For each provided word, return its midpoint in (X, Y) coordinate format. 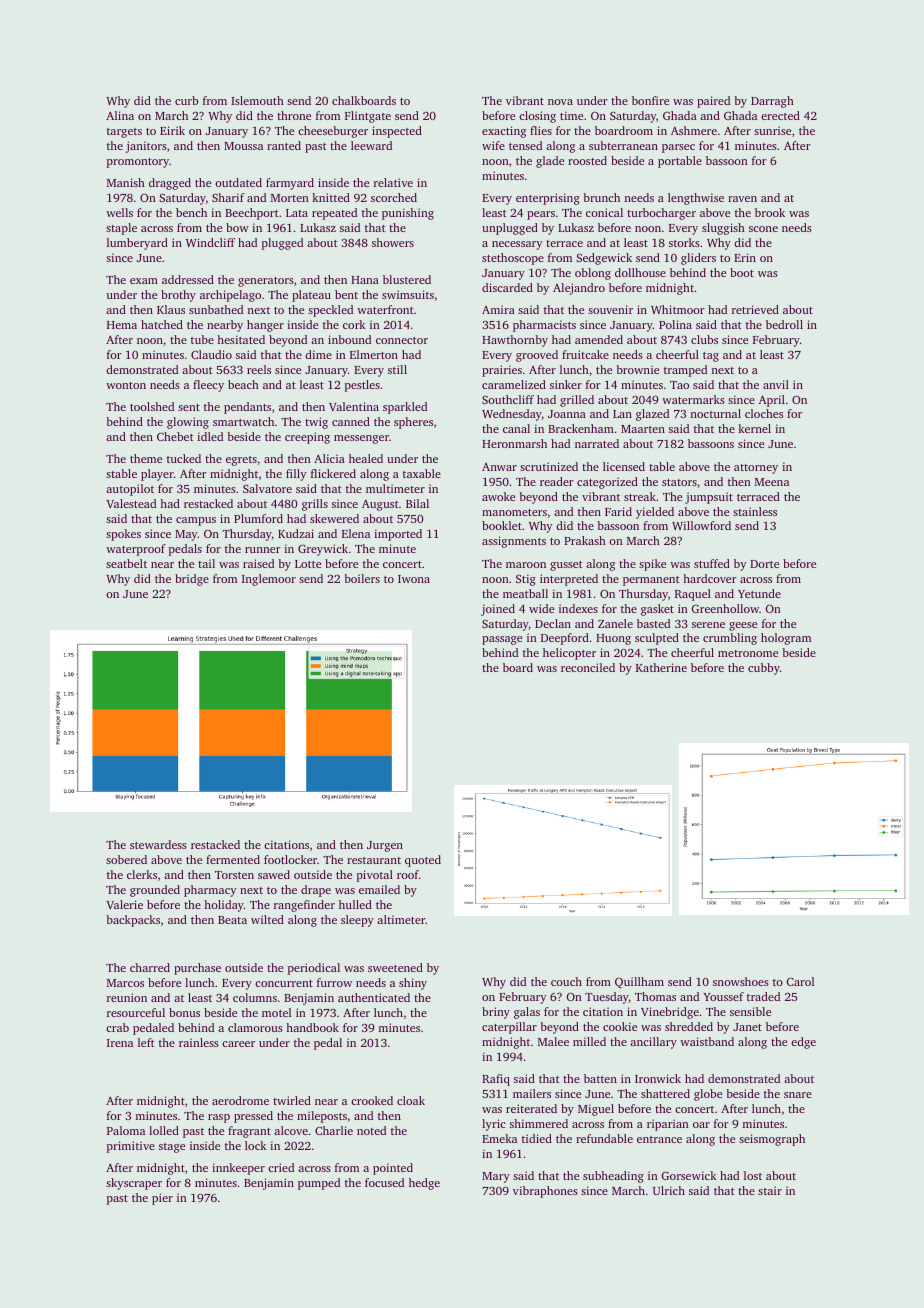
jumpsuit (709, 498)
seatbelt (126, 563)
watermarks (693, 399)
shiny (413, 984)
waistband (707, 1041)
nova (560, 102)
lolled (164, 1130)
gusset (566, 566)
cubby (764, 669)
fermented (233, 859)
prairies (502, 371)
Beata (232, 920)
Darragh (772, 102)
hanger (265, 326)
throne (294, 115)
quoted (423, 861)
